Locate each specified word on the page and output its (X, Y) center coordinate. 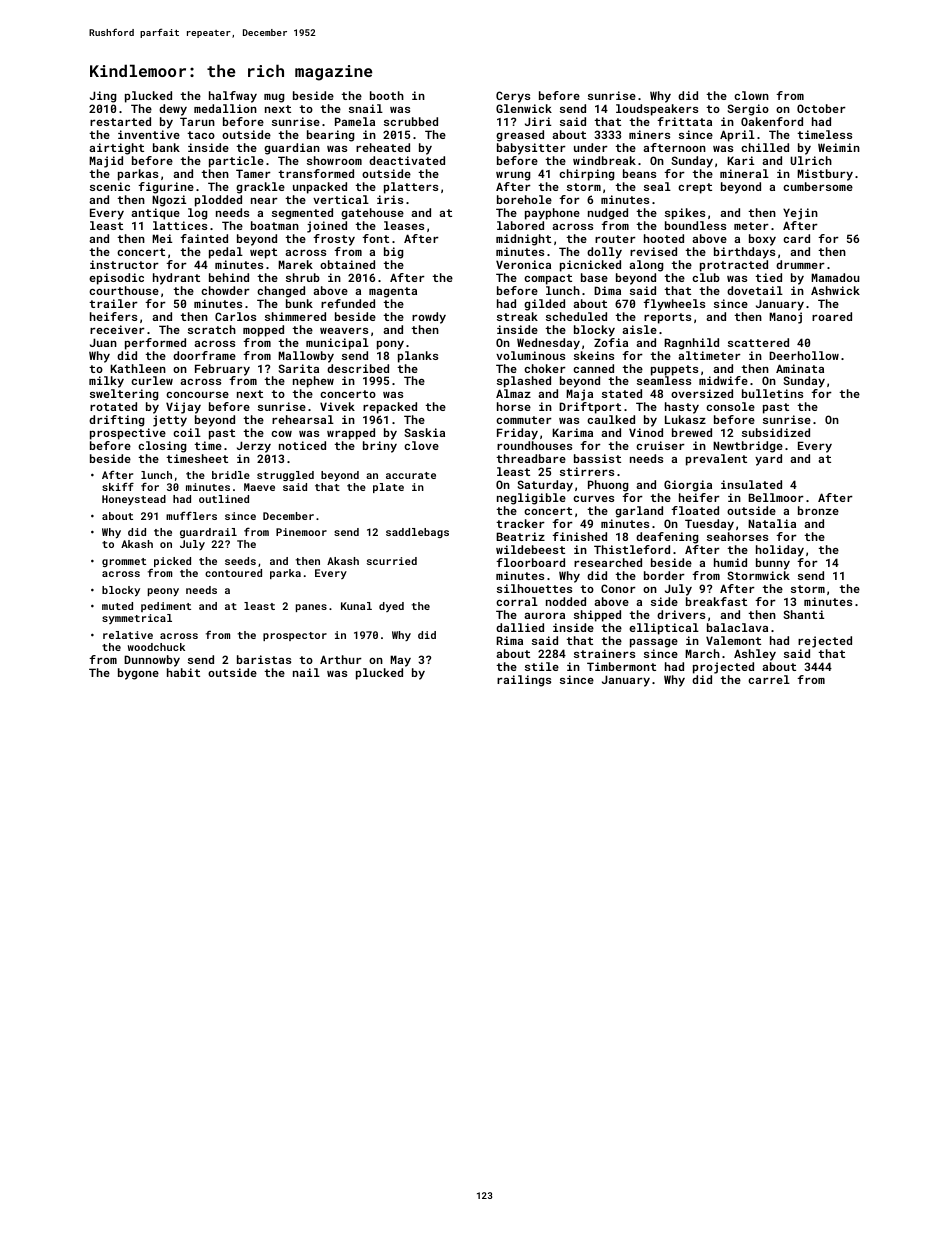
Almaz (513, 393)
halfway (233, 97)
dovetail (755, 290)
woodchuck (156, 647)
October (821, 108)
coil (187, 432)
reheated (383, 147)
